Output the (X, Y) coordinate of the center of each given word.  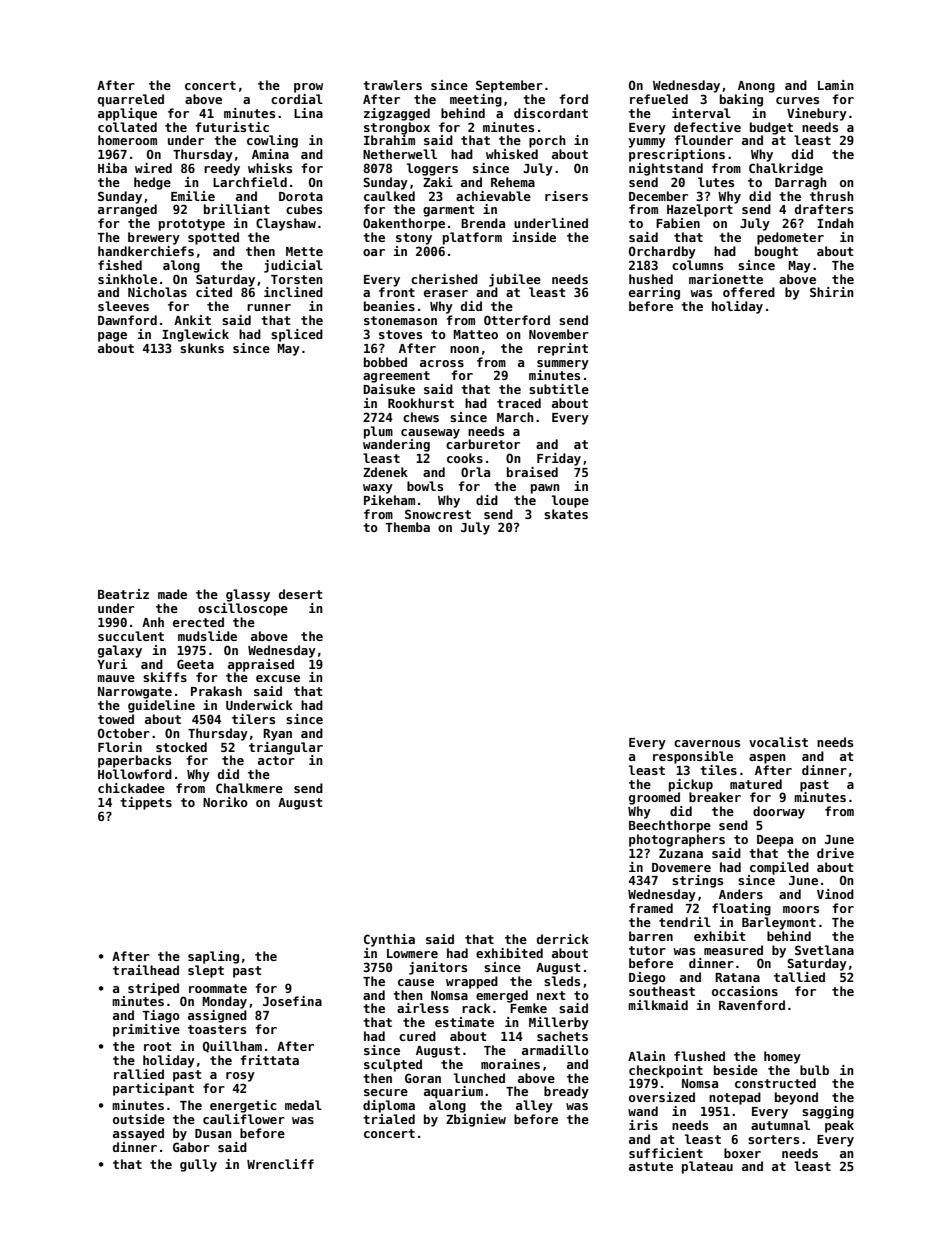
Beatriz (123, 594)
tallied (799, 977)
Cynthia (389, 940)
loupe (570, 501)
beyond (796, 1098)
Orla (475, 472)
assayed (138, 1134)
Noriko (225, 802)
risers (566, 196)
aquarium (453, 1092)
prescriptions (677, 155)
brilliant (237, 209)
